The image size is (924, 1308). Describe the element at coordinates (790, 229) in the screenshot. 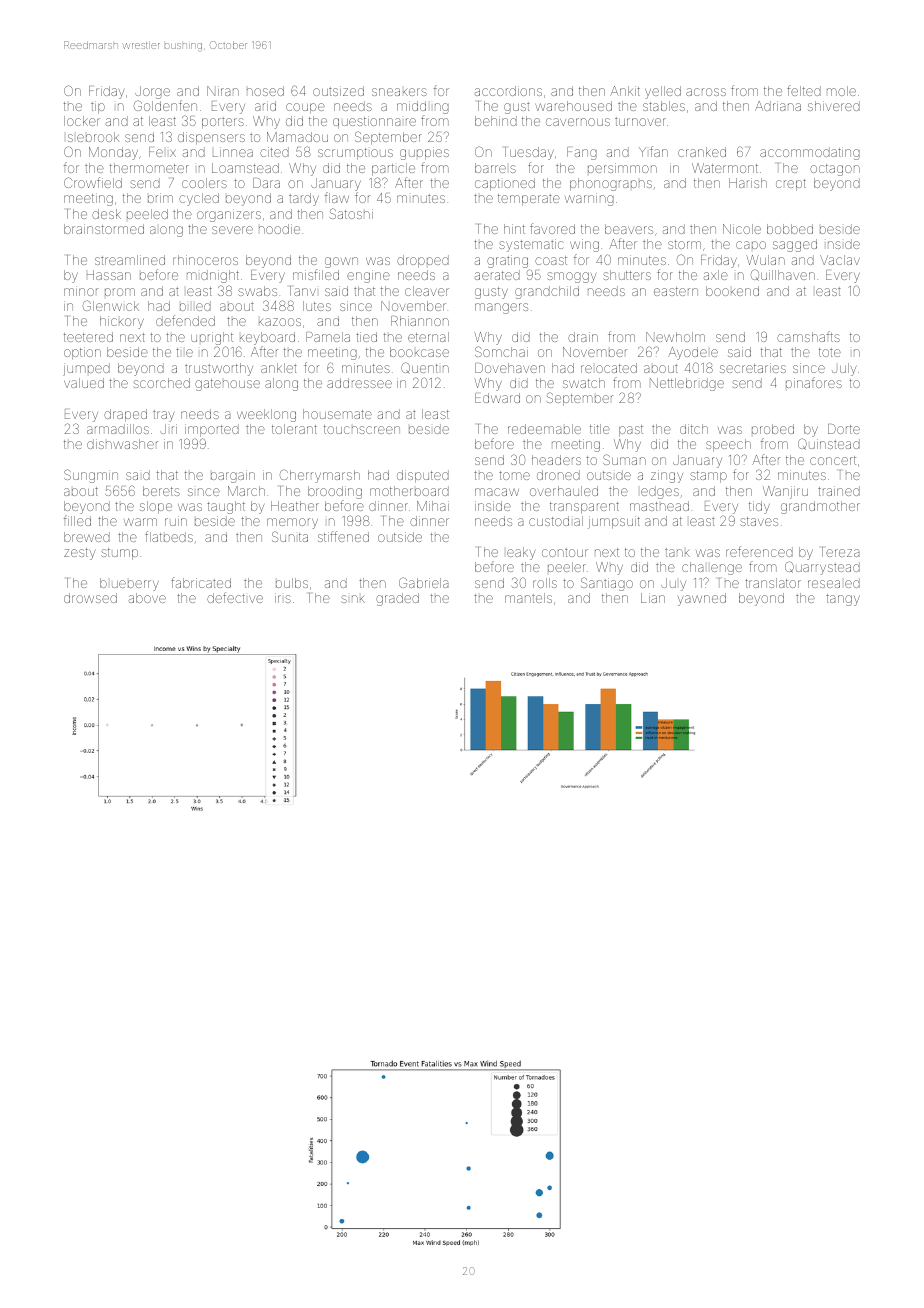

I see `bobbed` at that location.
